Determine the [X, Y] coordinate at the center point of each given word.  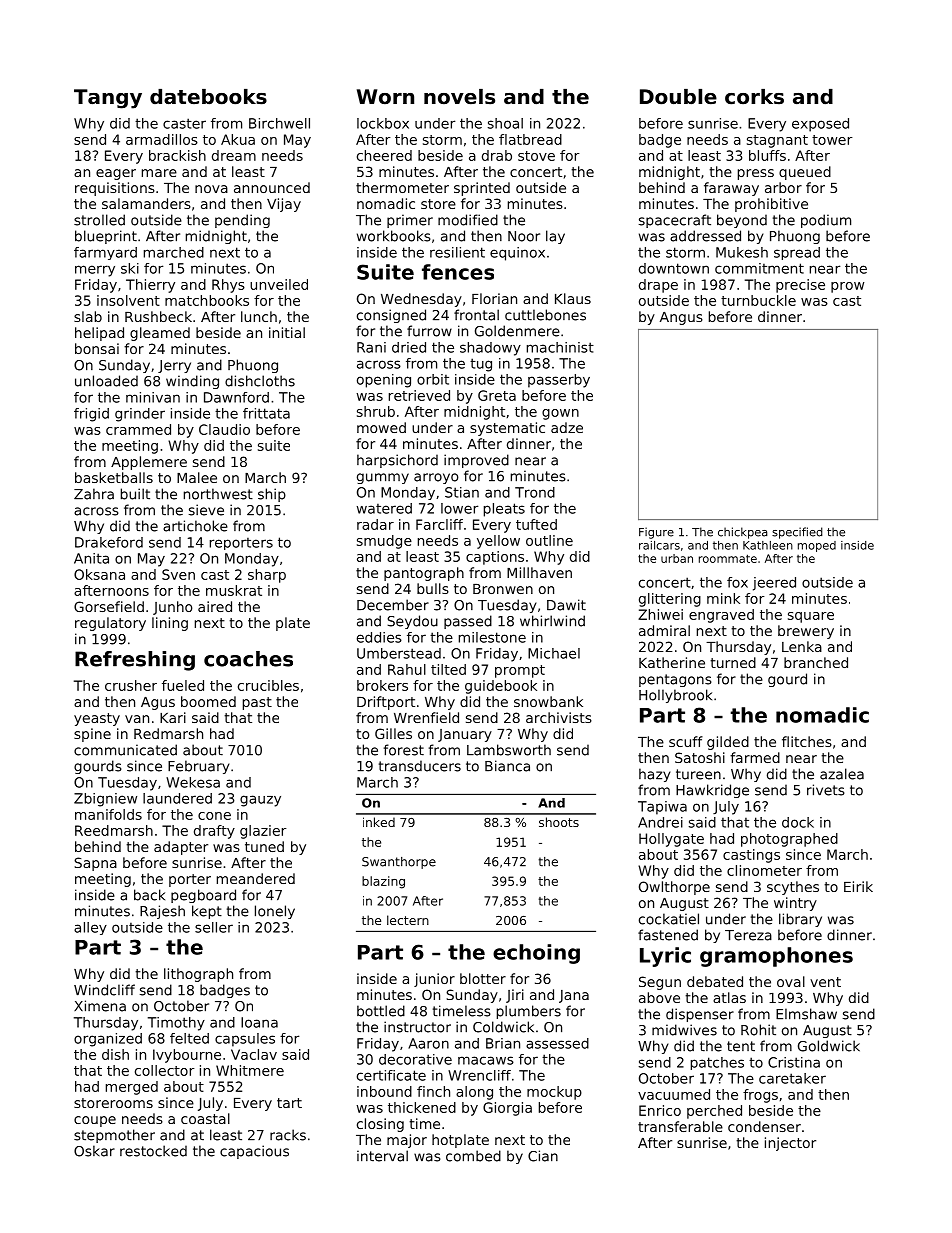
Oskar [94, 1151]
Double [678, 97]
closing [380, 1125]
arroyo [436, 478]
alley [90, 928]
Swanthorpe [399, 863]
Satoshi [700, 757]
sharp [267, 576]
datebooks [208, 97]
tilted [448, 669]
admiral [664, 630]
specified [797, 533]
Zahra [94, 494]
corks [754, 97]
